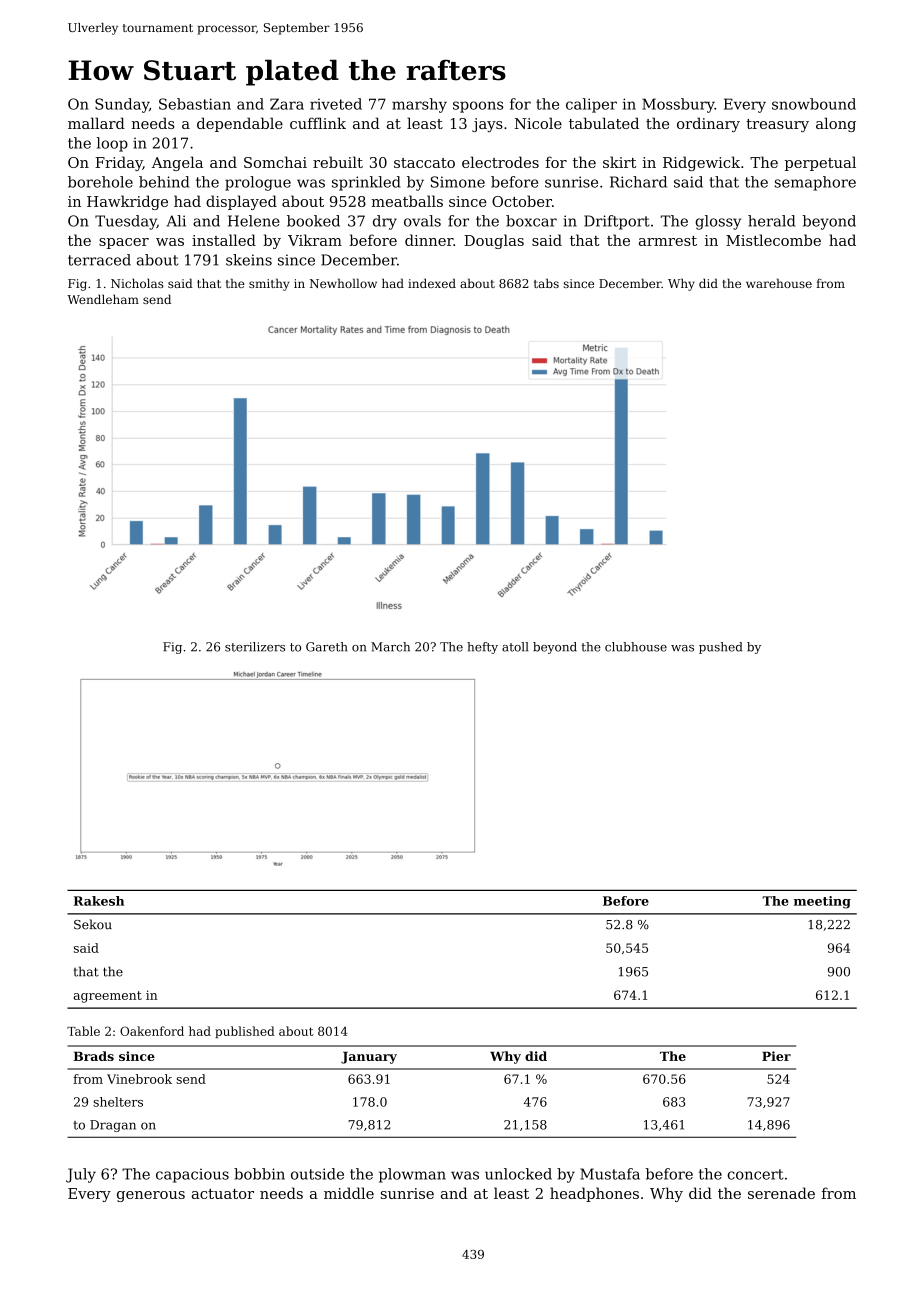 This screenshot has height=1308, width=924. Describe the element at coordinates (255, 647) in the screenshot. I see `sterilizers` at that location.
